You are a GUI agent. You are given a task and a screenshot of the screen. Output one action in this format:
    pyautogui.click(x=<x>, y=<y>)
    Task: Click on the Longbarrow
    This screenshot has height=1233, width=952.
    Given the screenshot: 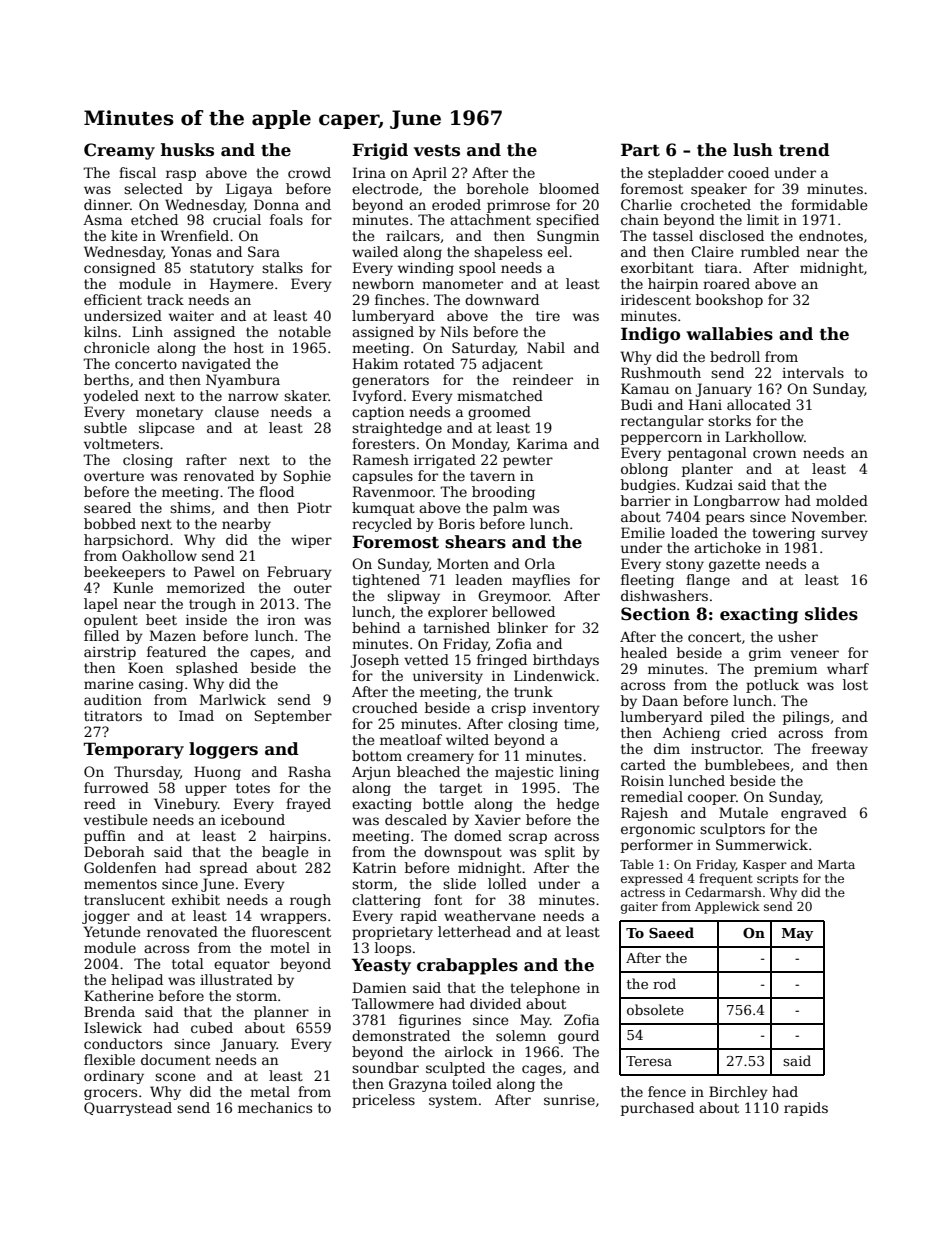 What is the action you would take?
    pyautogui.click(x=737, y=502)
